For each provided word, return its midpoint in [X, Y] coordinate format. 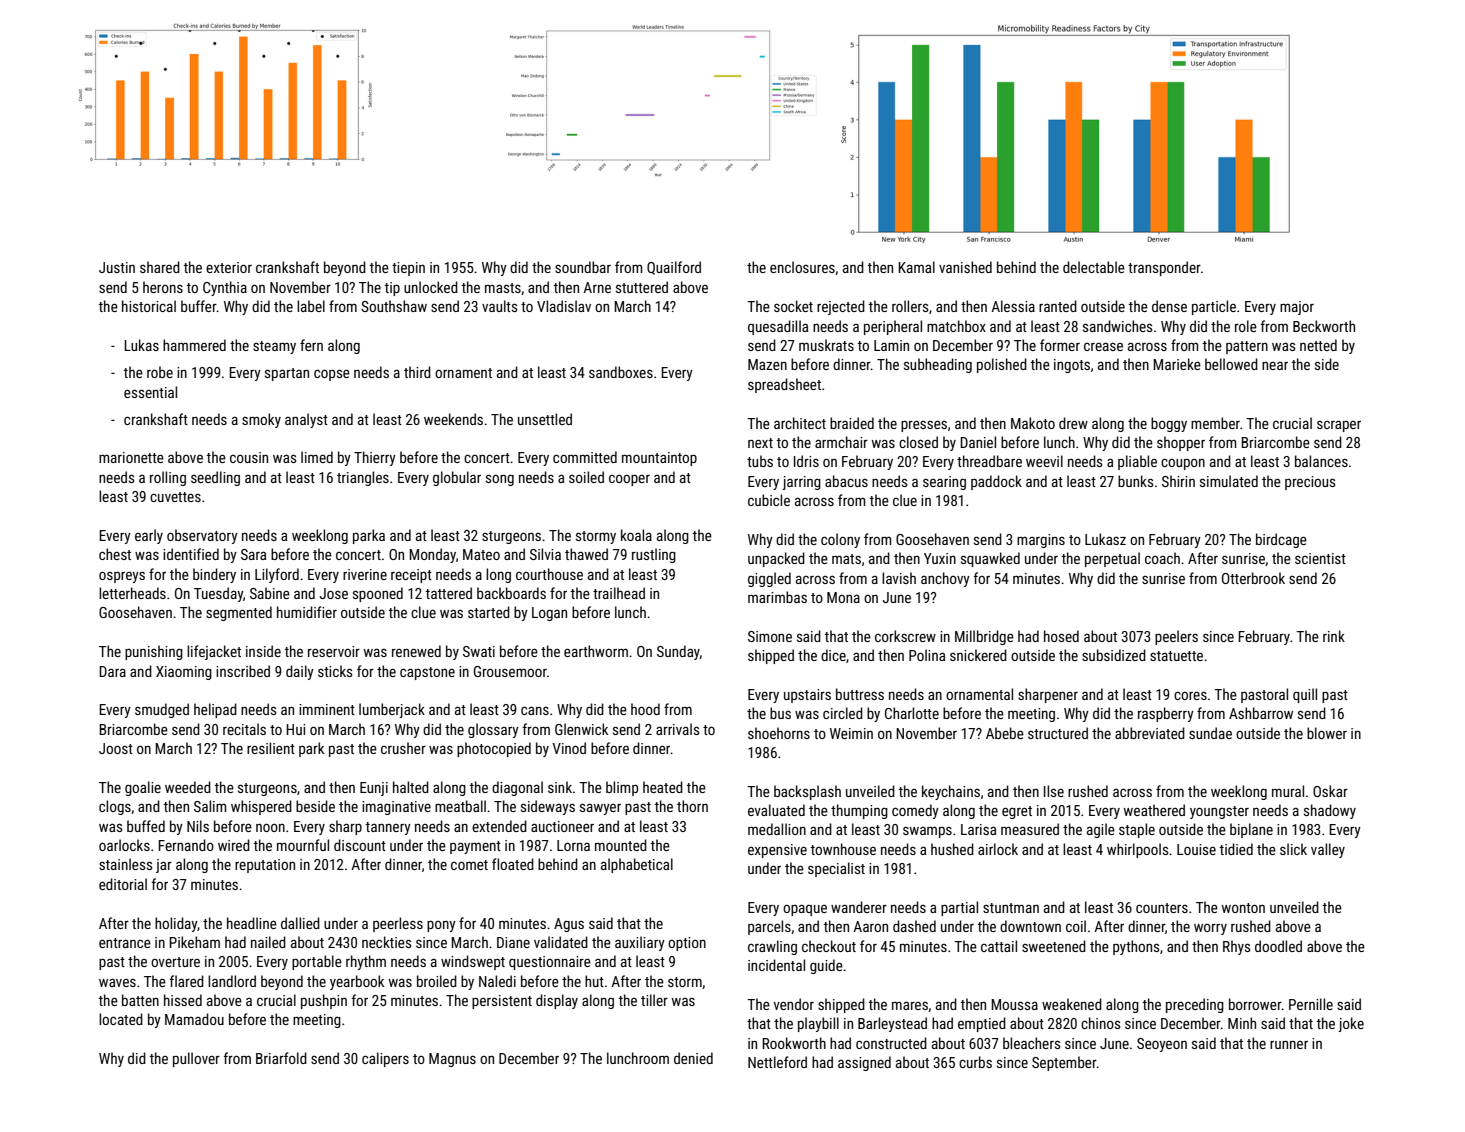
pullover [196, 1059]
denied [693, 1058]
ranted [1058, 306]
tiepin [408, 269]
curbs [975, 1062]
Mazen [767, 364]
